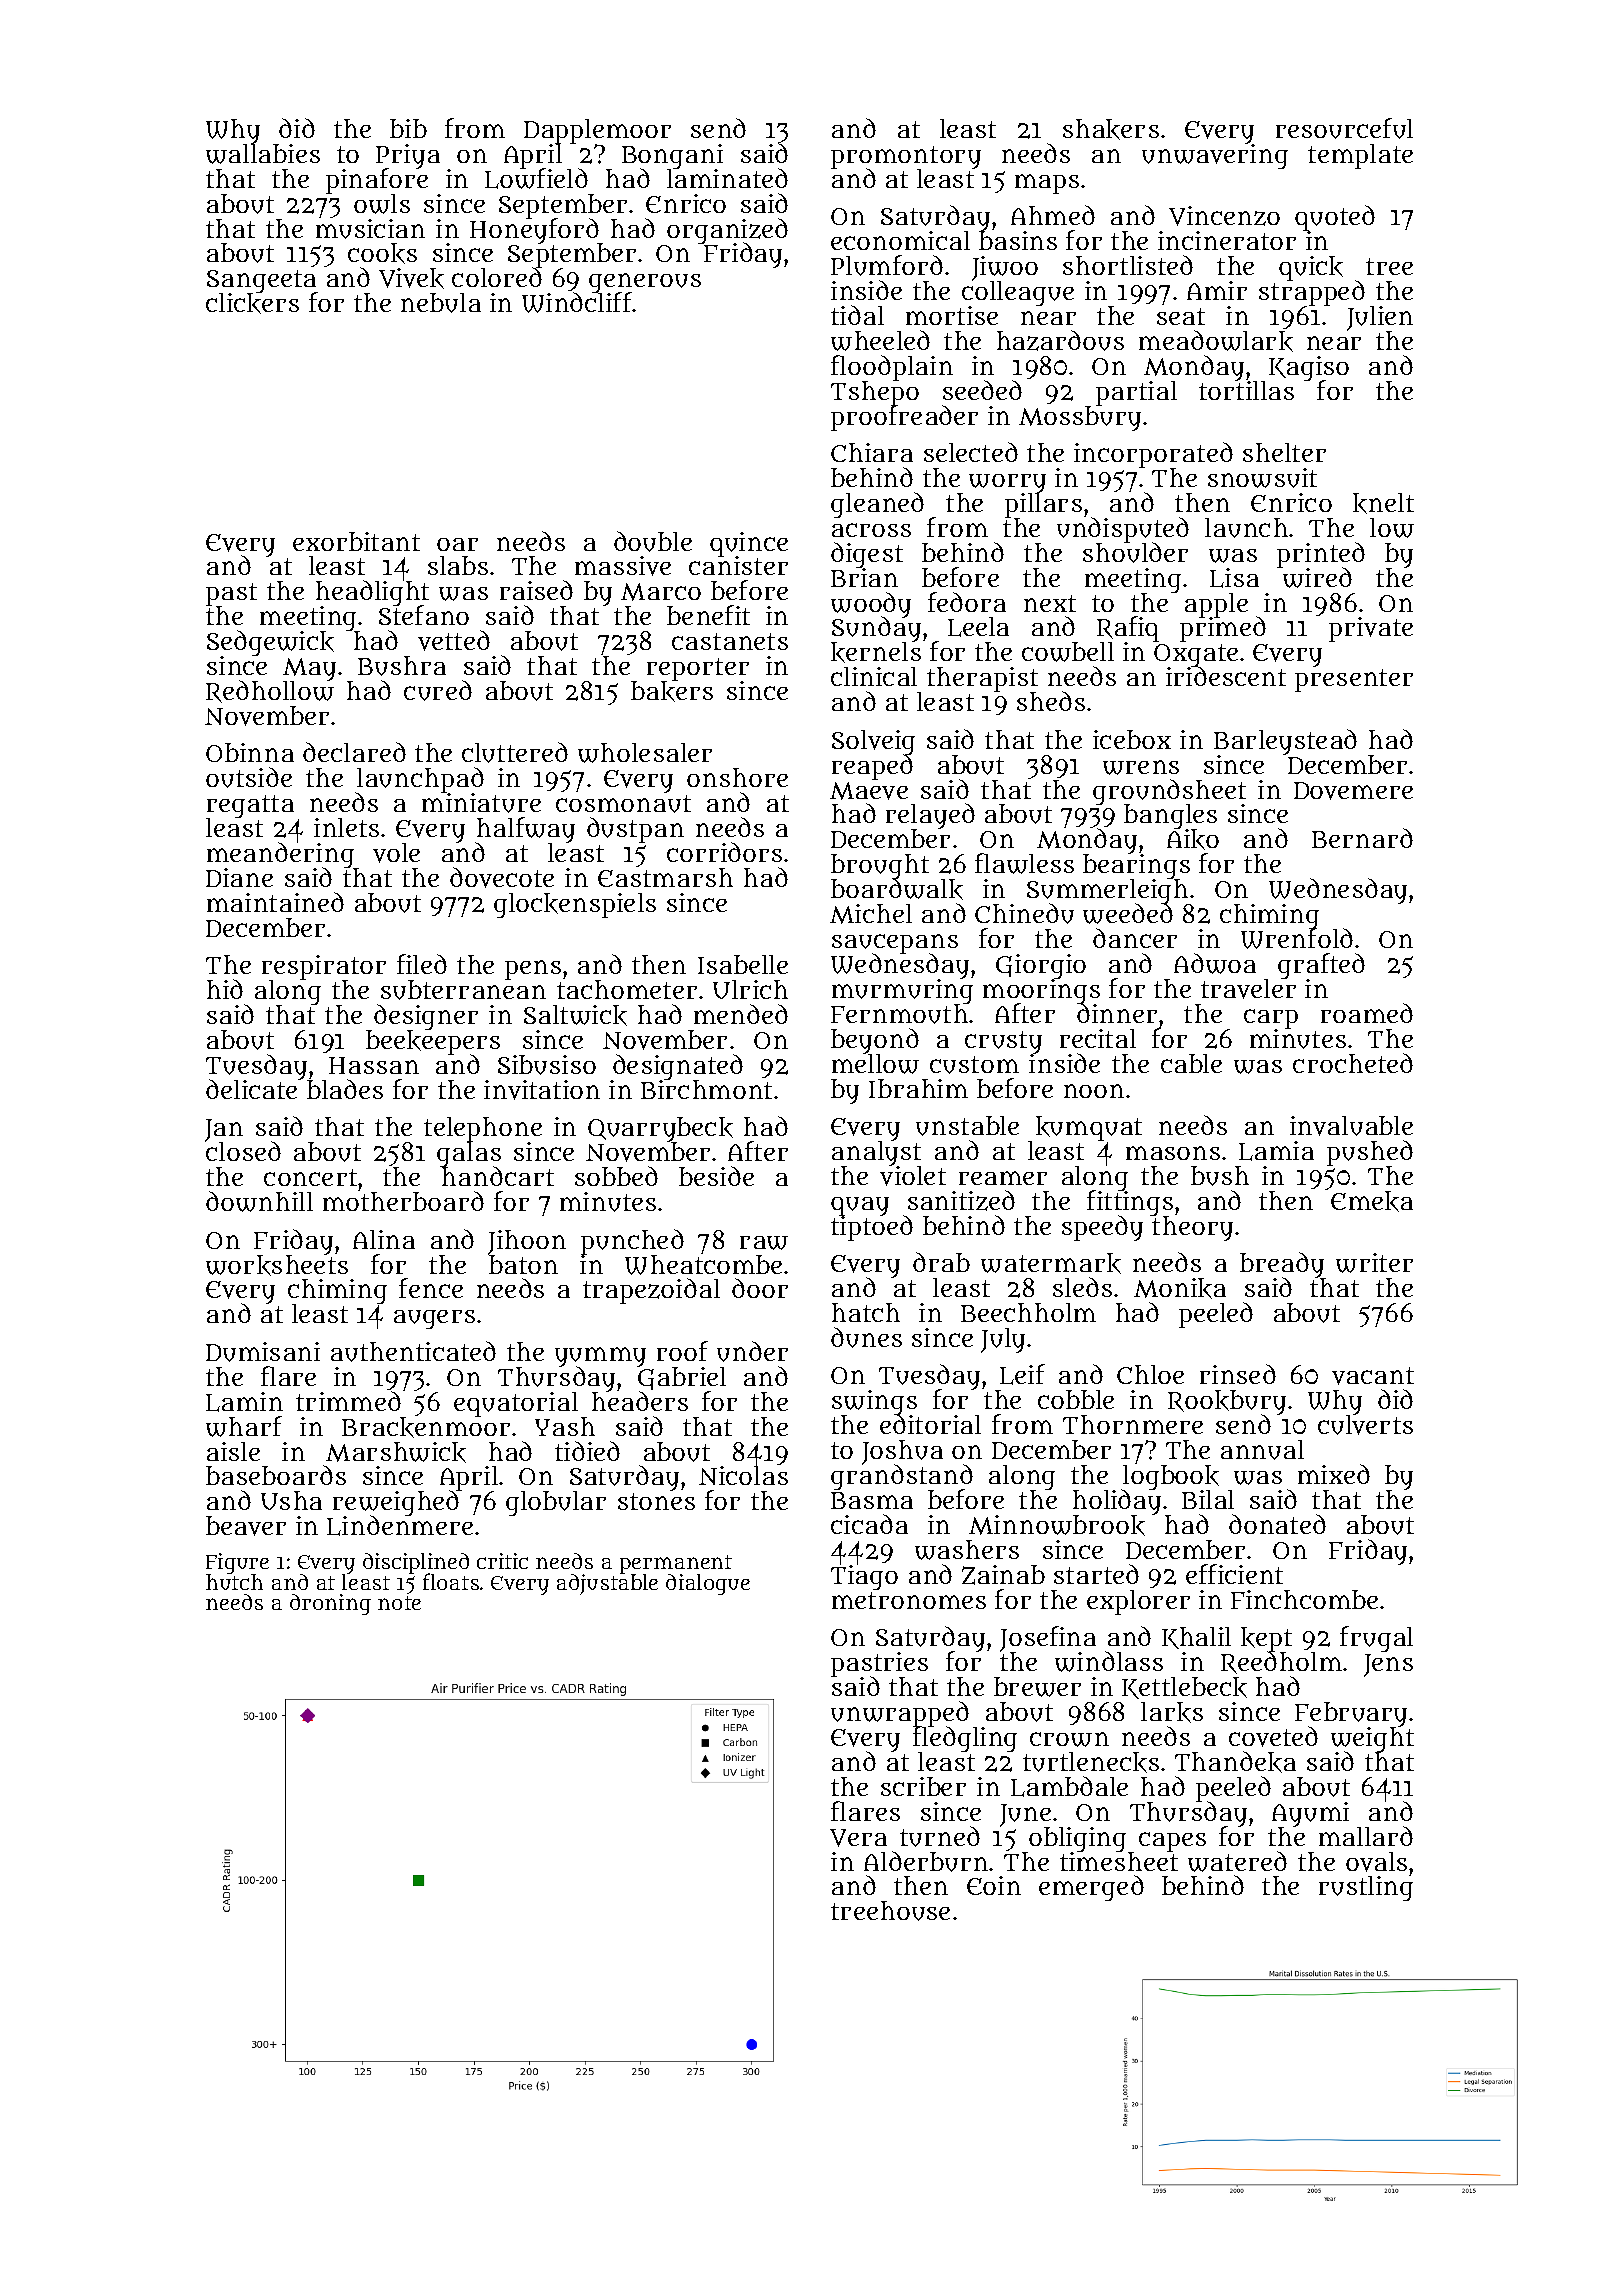 This document has width=1620, height=2292. Describe the element at coordinates (749, 544) in the document. I see `quince` at that location.
